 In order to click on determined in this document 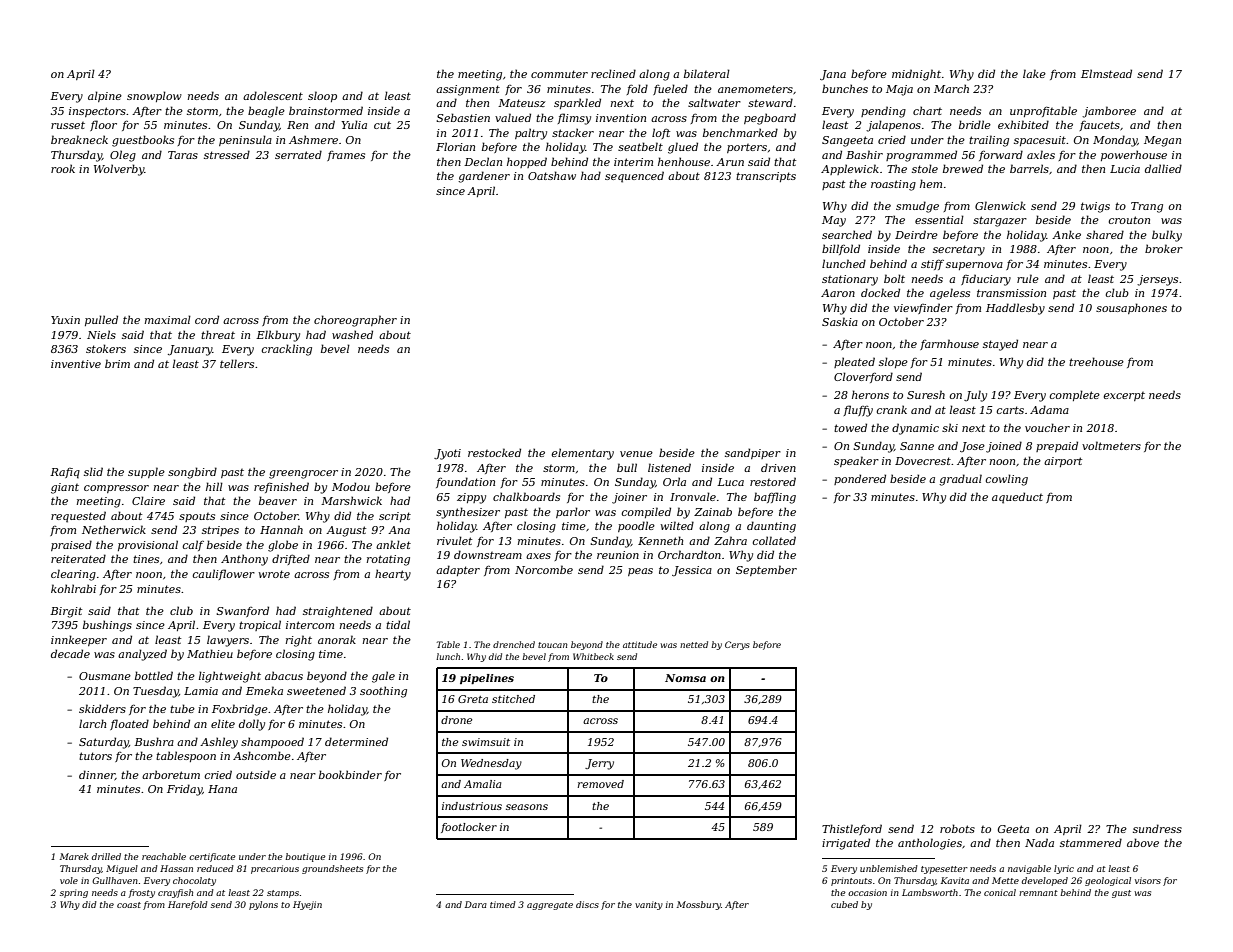, I will do `click(356, 741)`.
